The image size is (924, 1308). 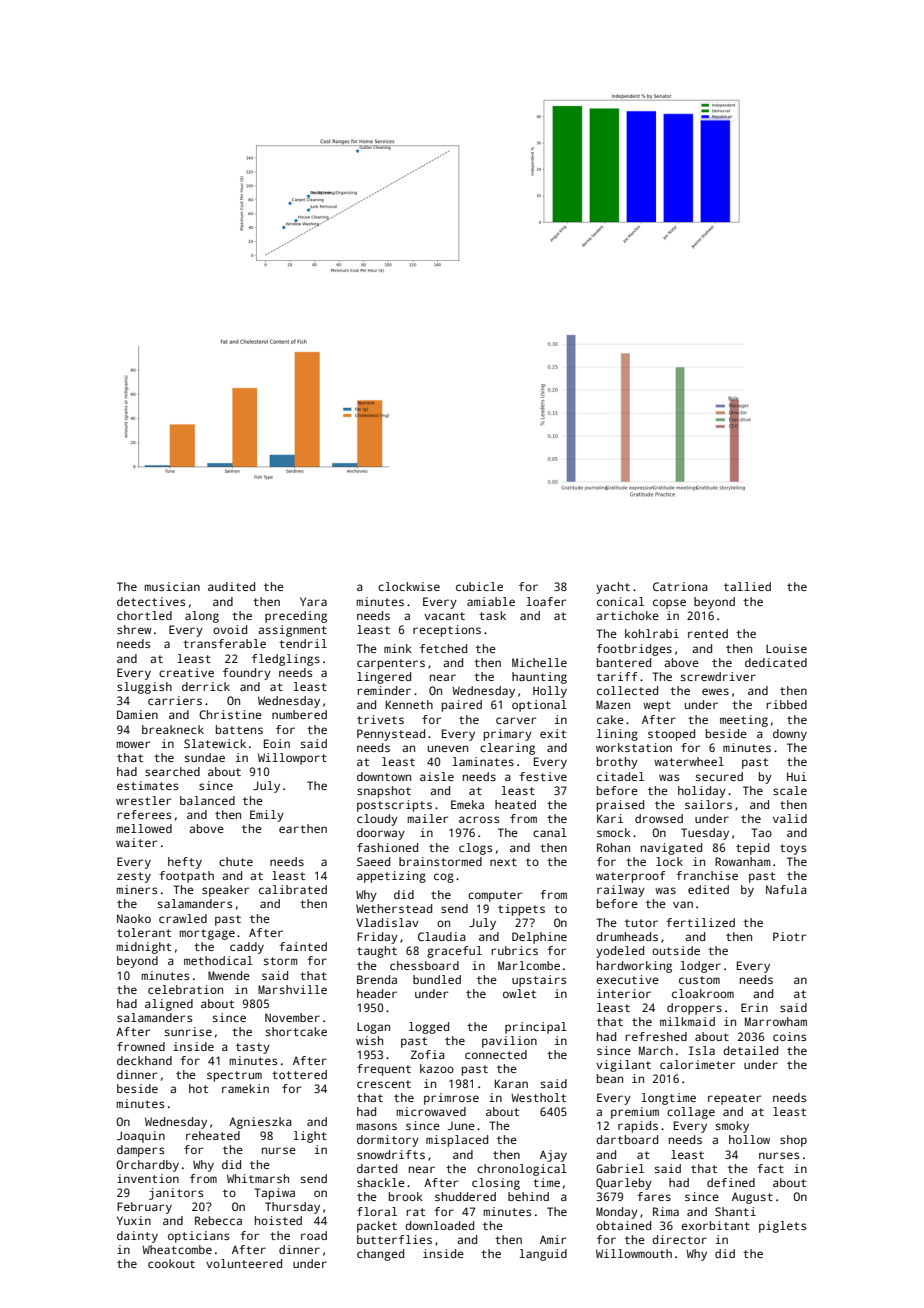 What do you see at coordinates (234, 1076) in the screenshot?
I see `spectrum` at bounding box center [234, 1076].
